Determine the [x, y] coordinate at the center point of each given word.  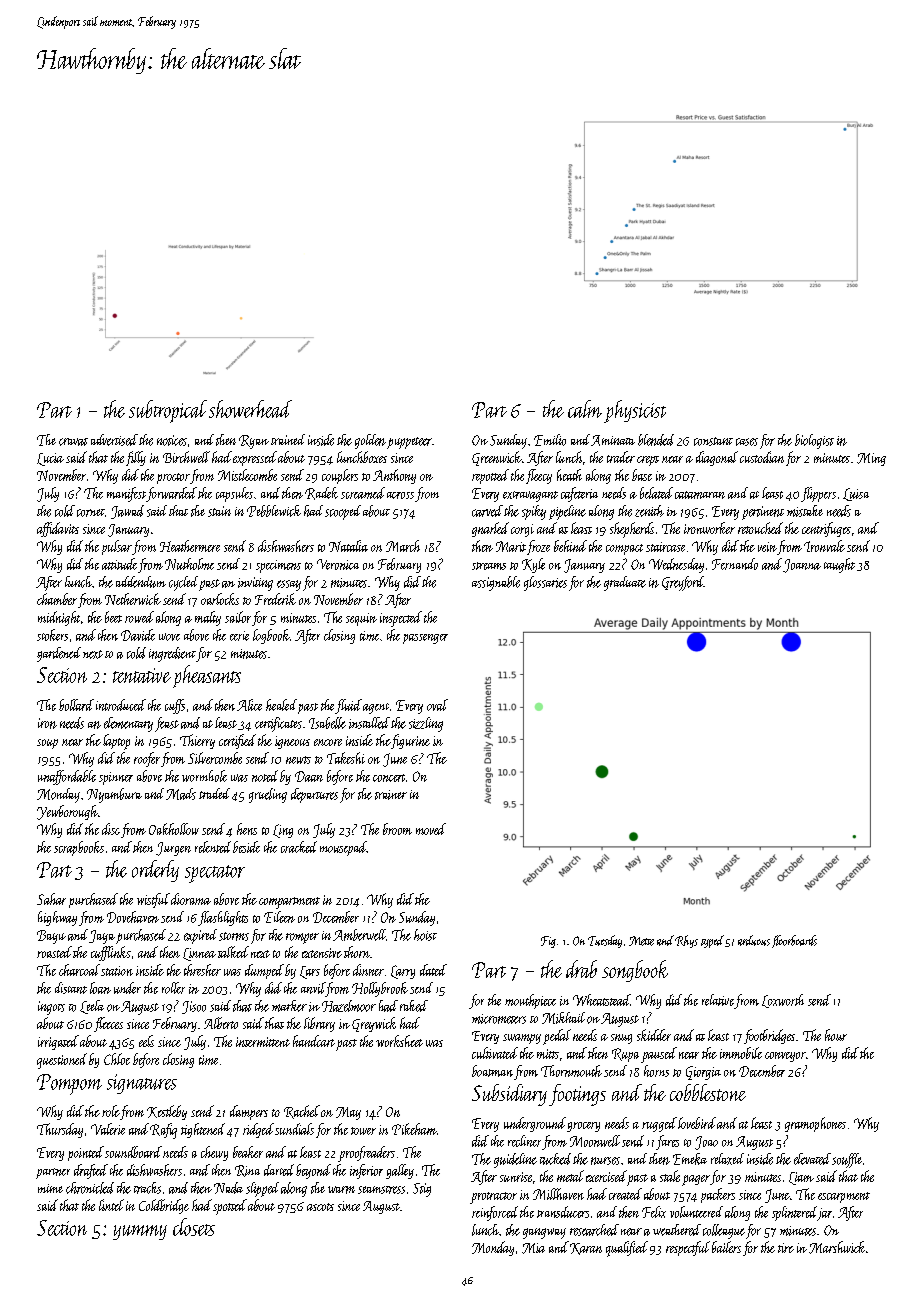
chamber [57, 599]
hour [836, 1035]
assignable [496, 583]
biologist [814, 441]
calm [585, 409]
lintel [111, 1205]
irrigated [58, 1042]
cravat [73, 442]
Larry [403, 972]
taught [839, 565]
